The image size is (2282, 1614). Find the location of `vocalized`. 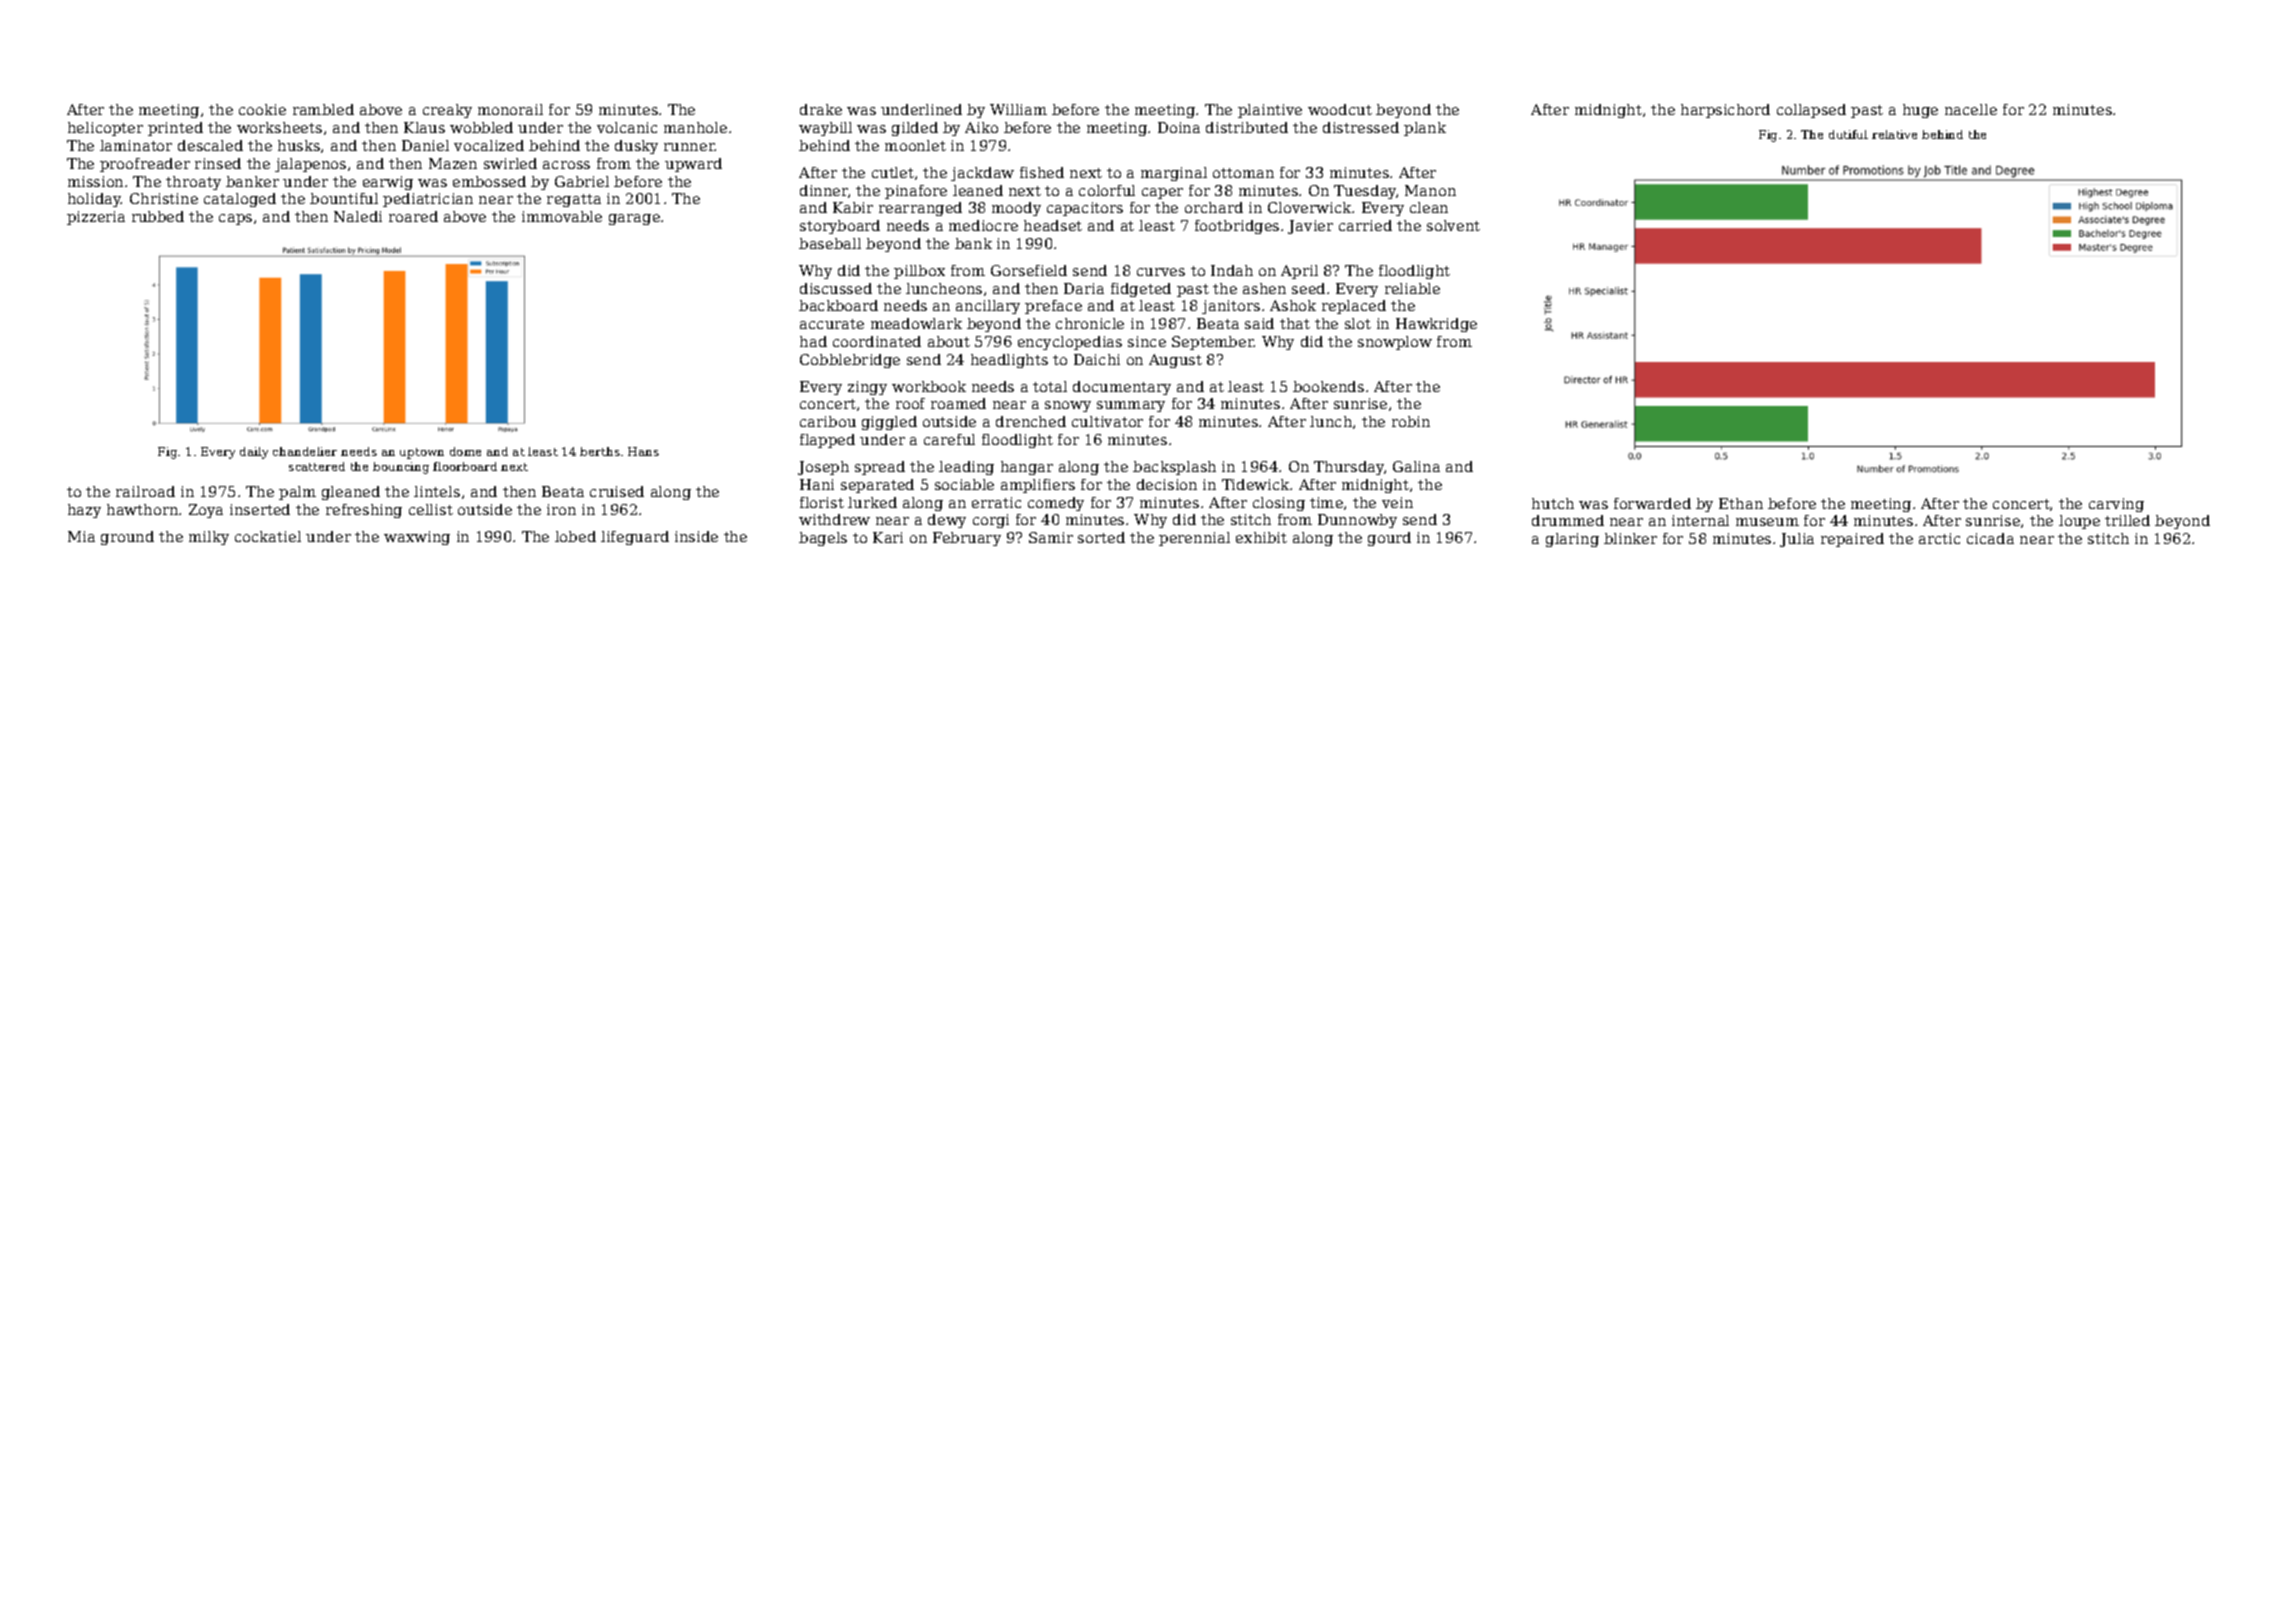

vocalized is located at coordinates (489, 145).
